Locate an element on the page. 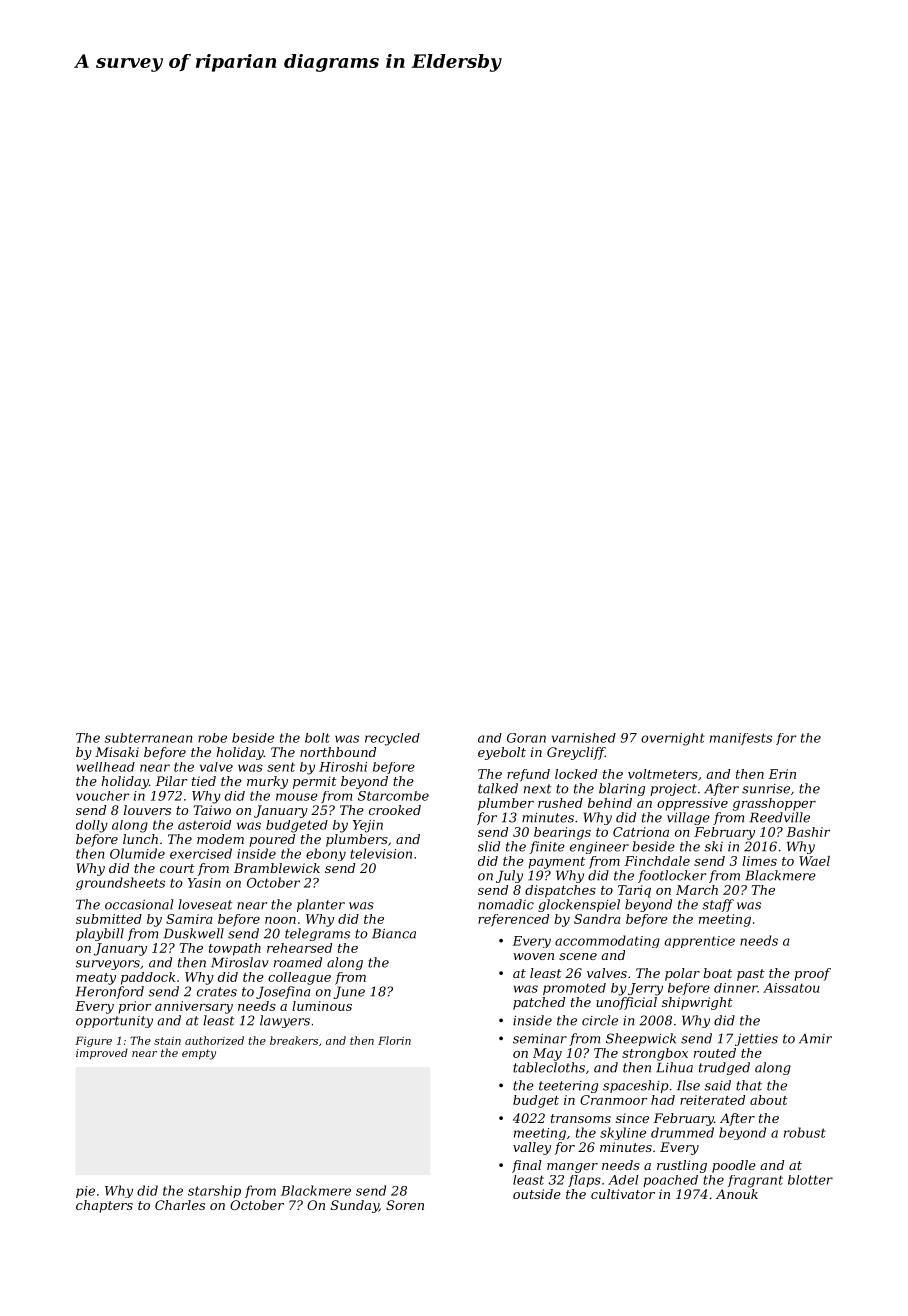 Image resolution: width=908 pixels, height=1316 pixels. valley is located at coordinates (532, 1148).
